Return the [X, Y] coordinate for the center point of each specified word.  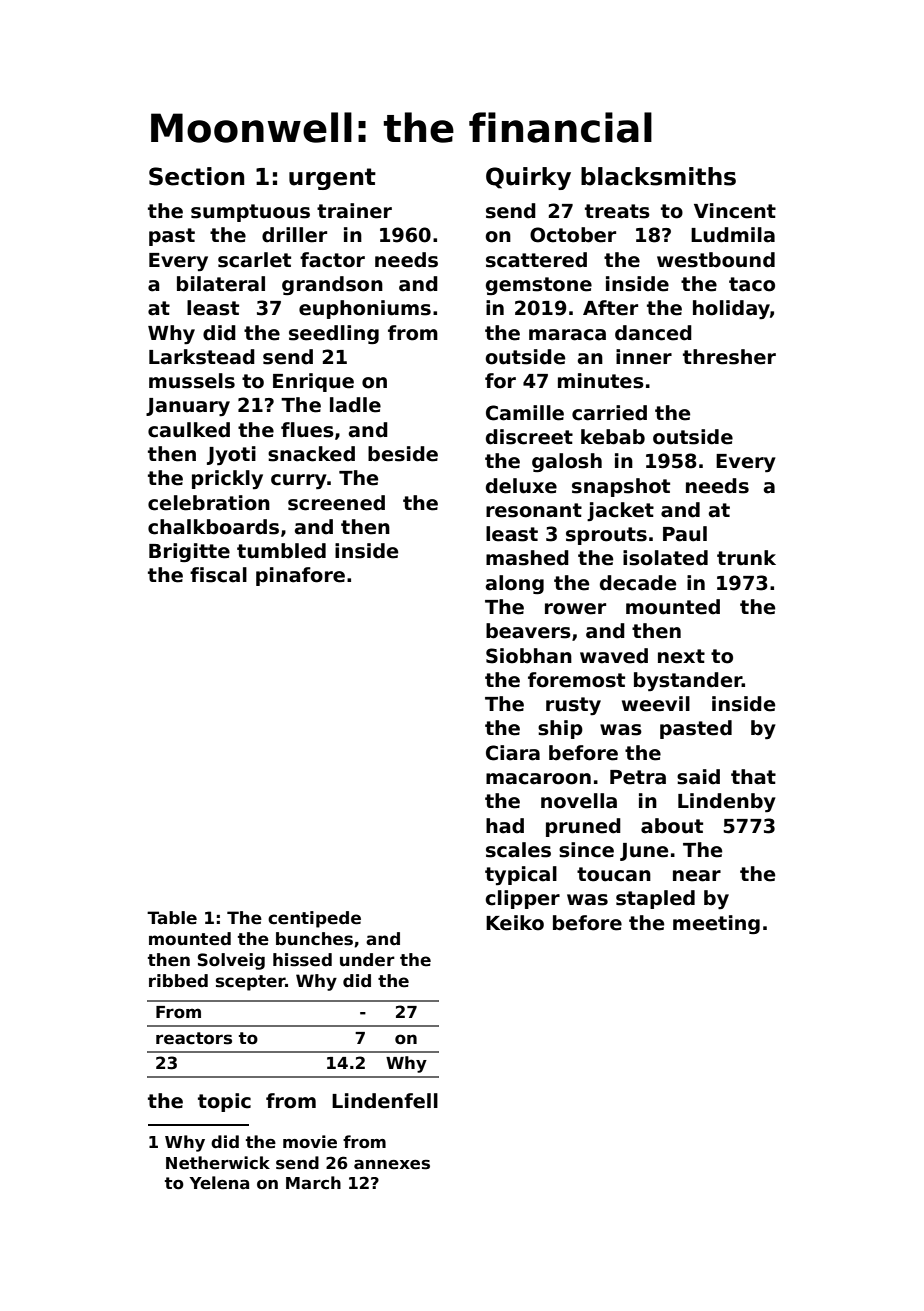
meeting [716, 924]
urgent [332, 179]
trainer [354, 211]
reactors [194, 1038]
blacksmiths [658, 176]
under [367, 960]
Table [172, 918]
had [505, 826]
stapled [655, 899]
